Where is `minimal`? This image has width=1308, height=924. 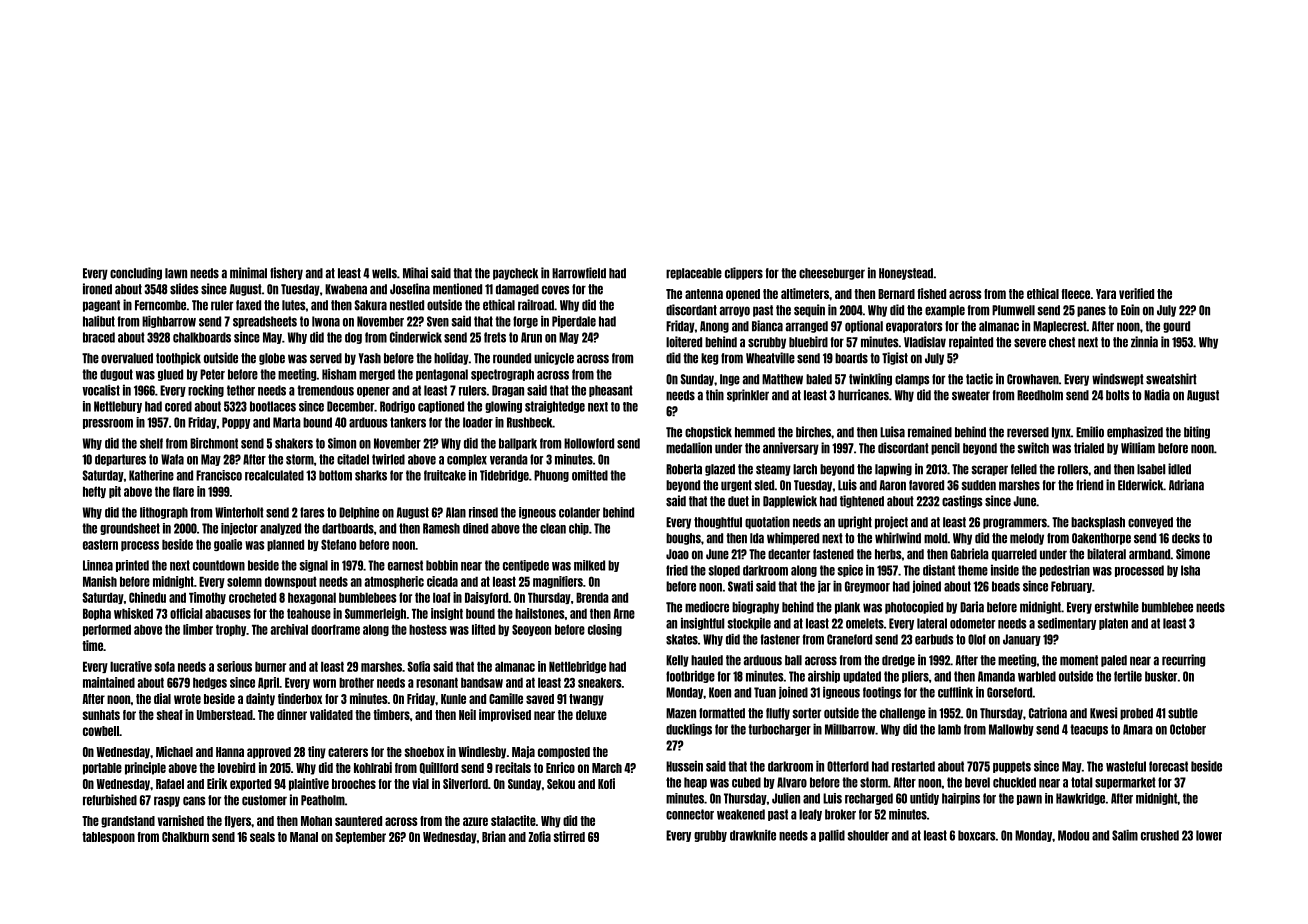
minimal is located at coordinates (248, 273).
